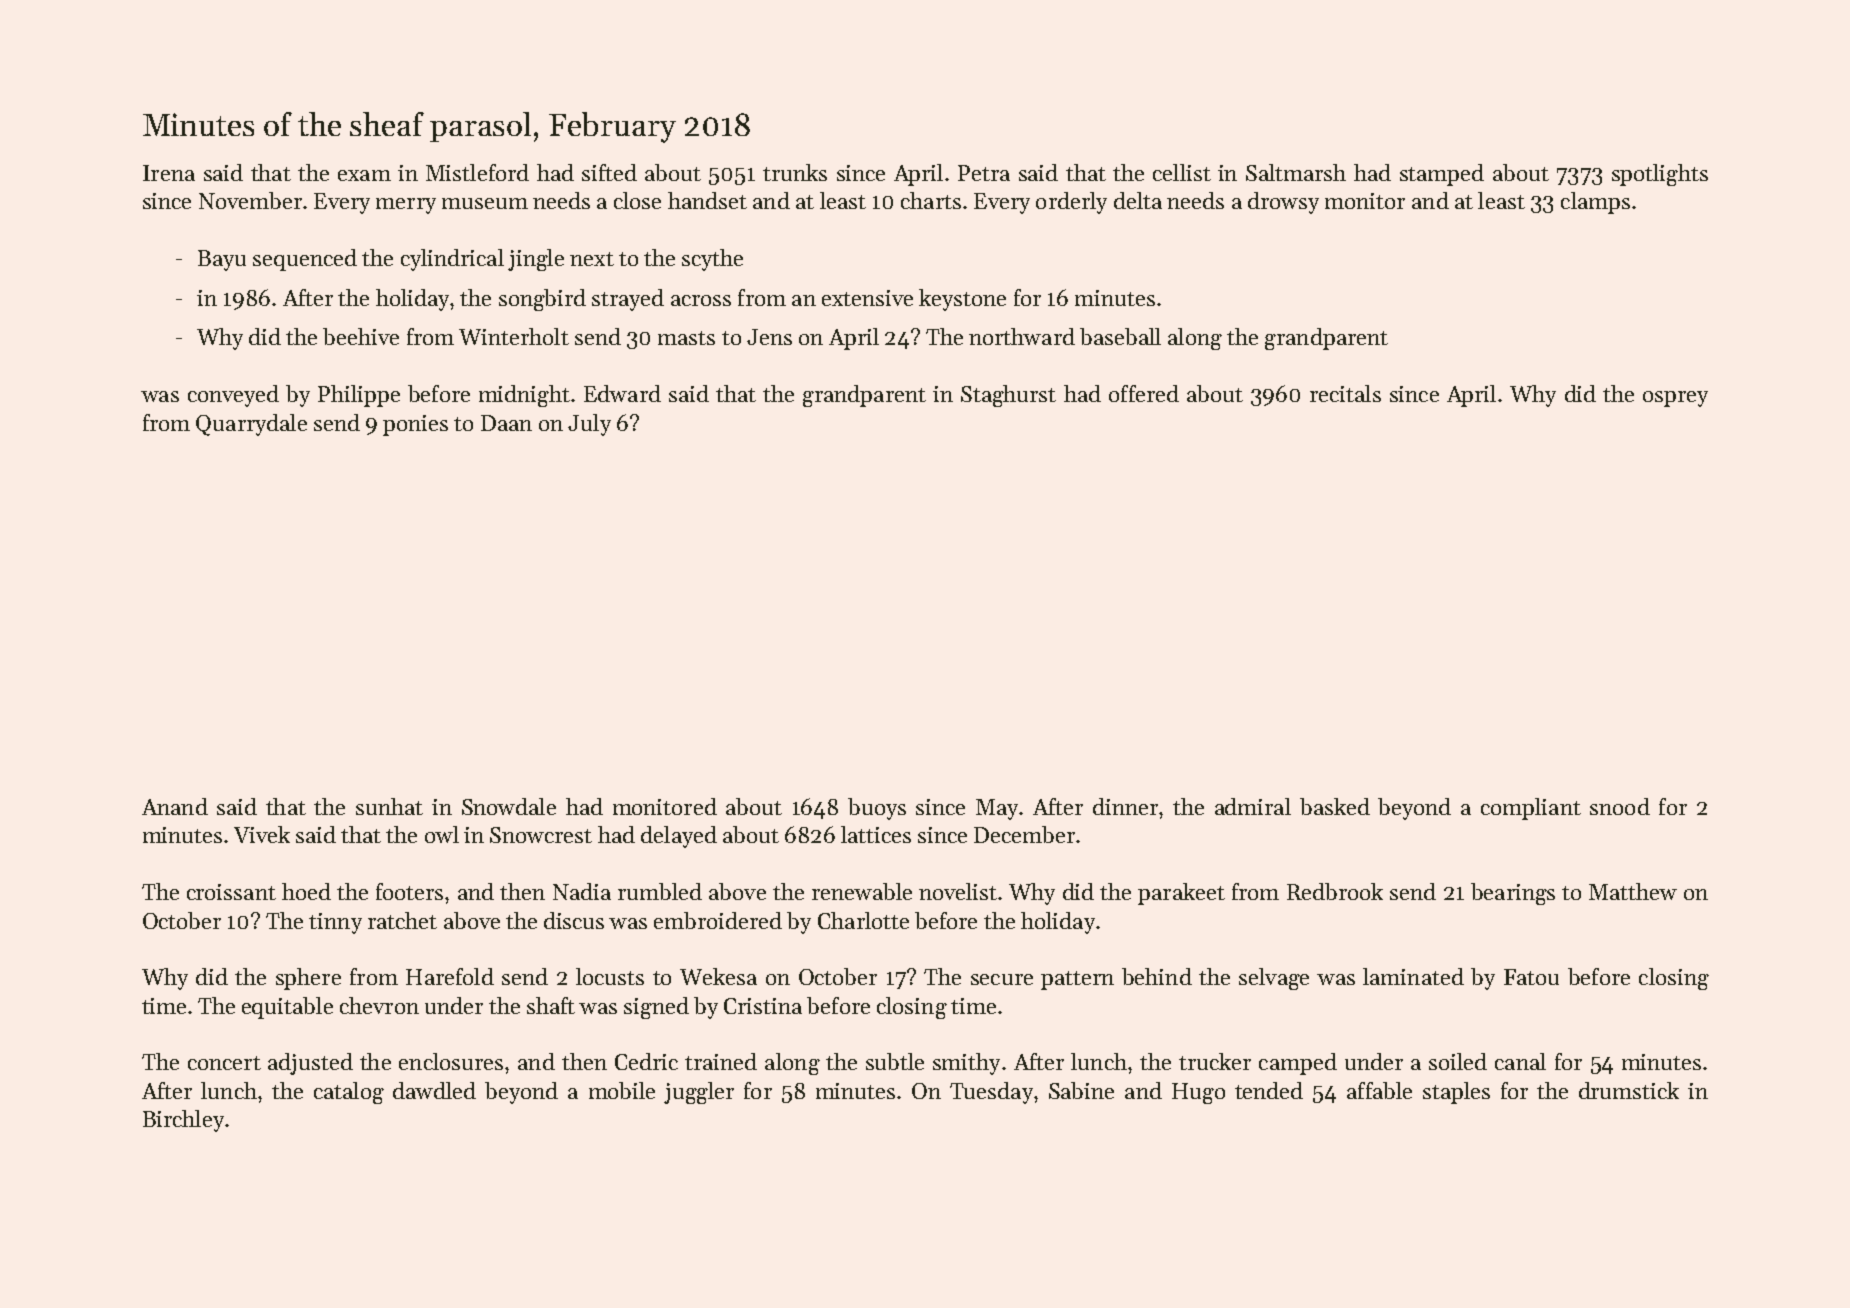 Image resolution: width=1850 pixels, height=1308 pixels. Describe the element at coordinates (1442, 175) in the page. I see `stamped` at that location.
